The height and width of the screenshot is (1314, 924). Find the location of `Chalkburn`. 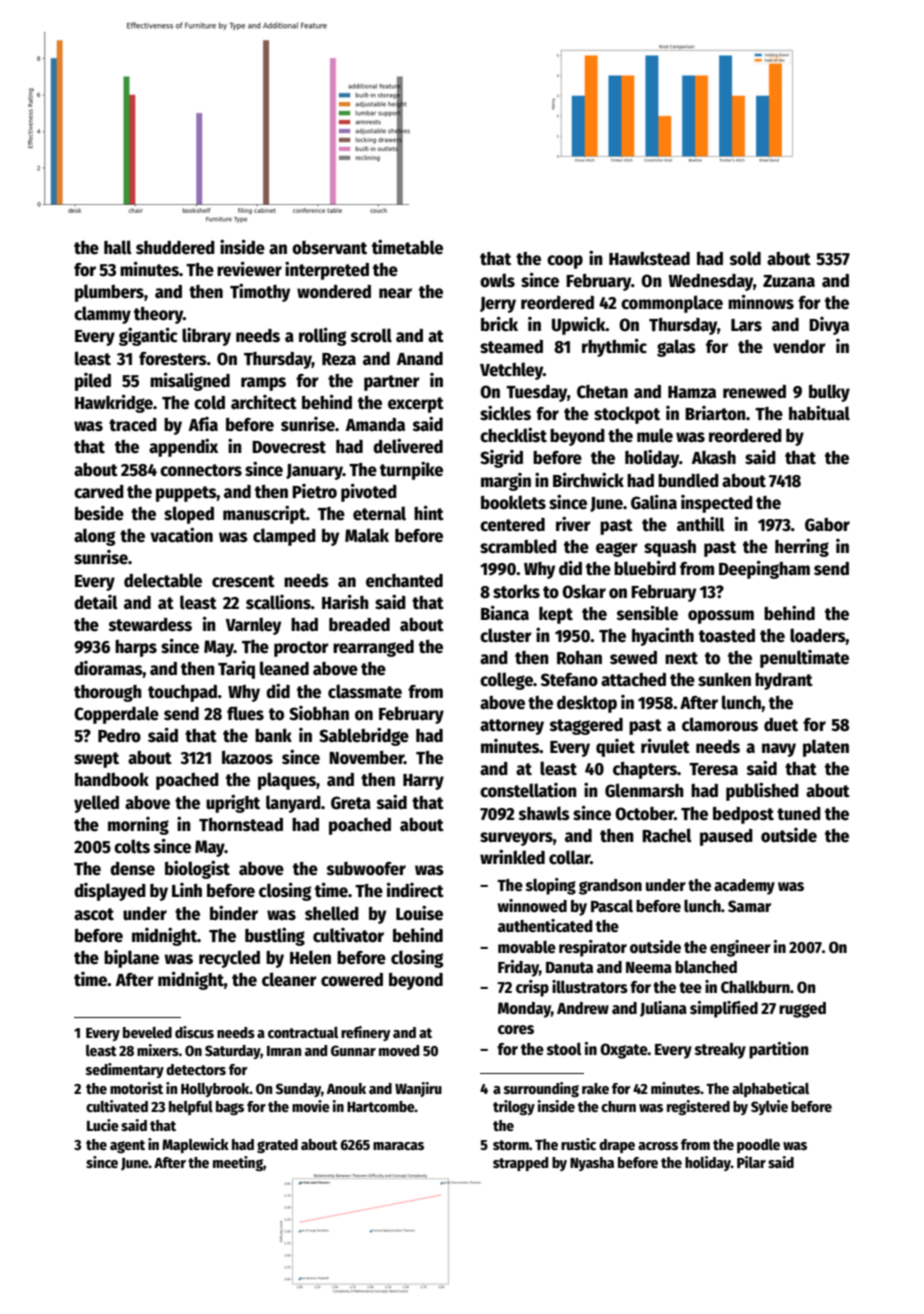

Chalkburn is located at coordinates (755, 986).
